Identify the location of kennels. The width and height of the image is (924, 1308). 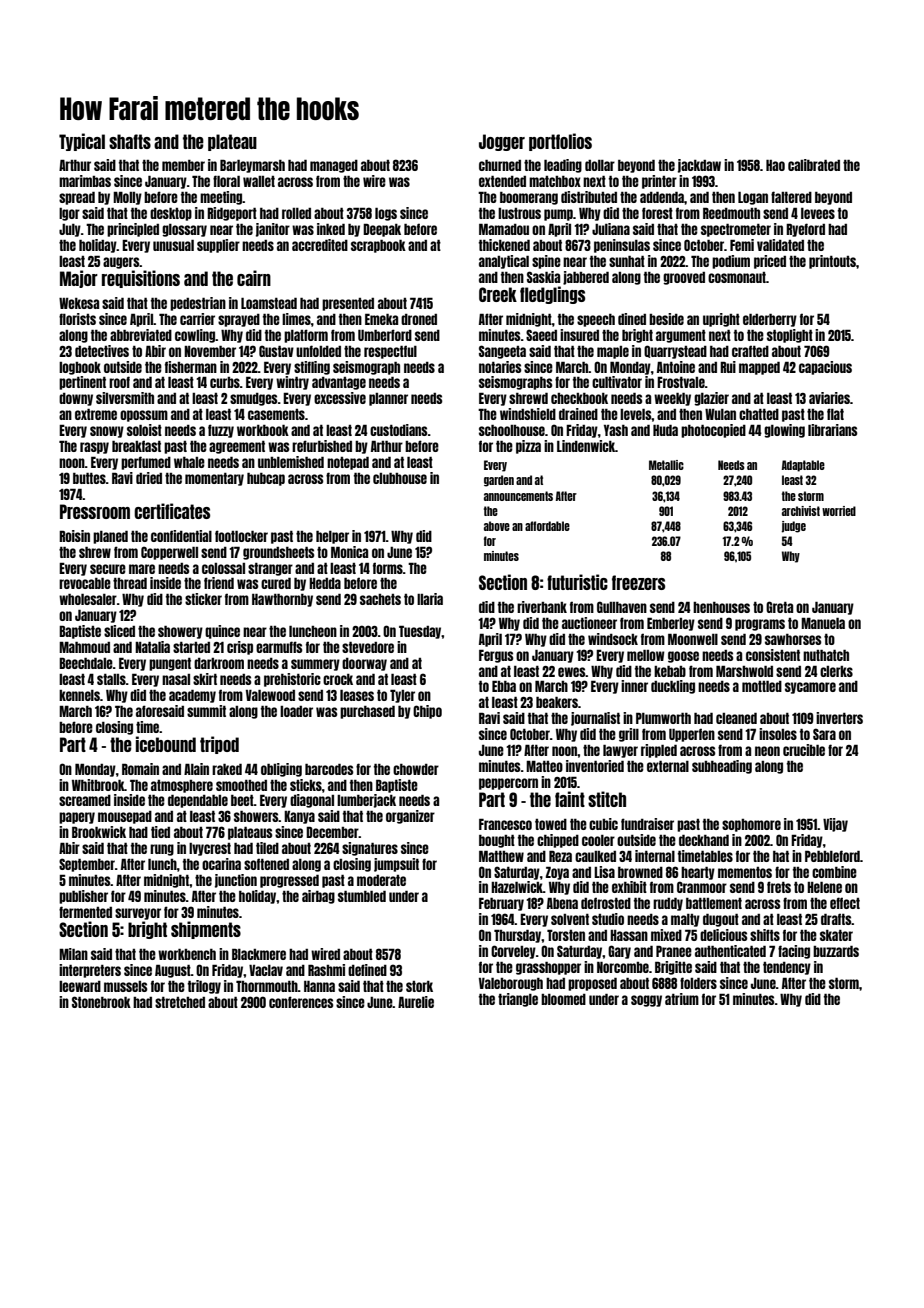
(79, 695).
